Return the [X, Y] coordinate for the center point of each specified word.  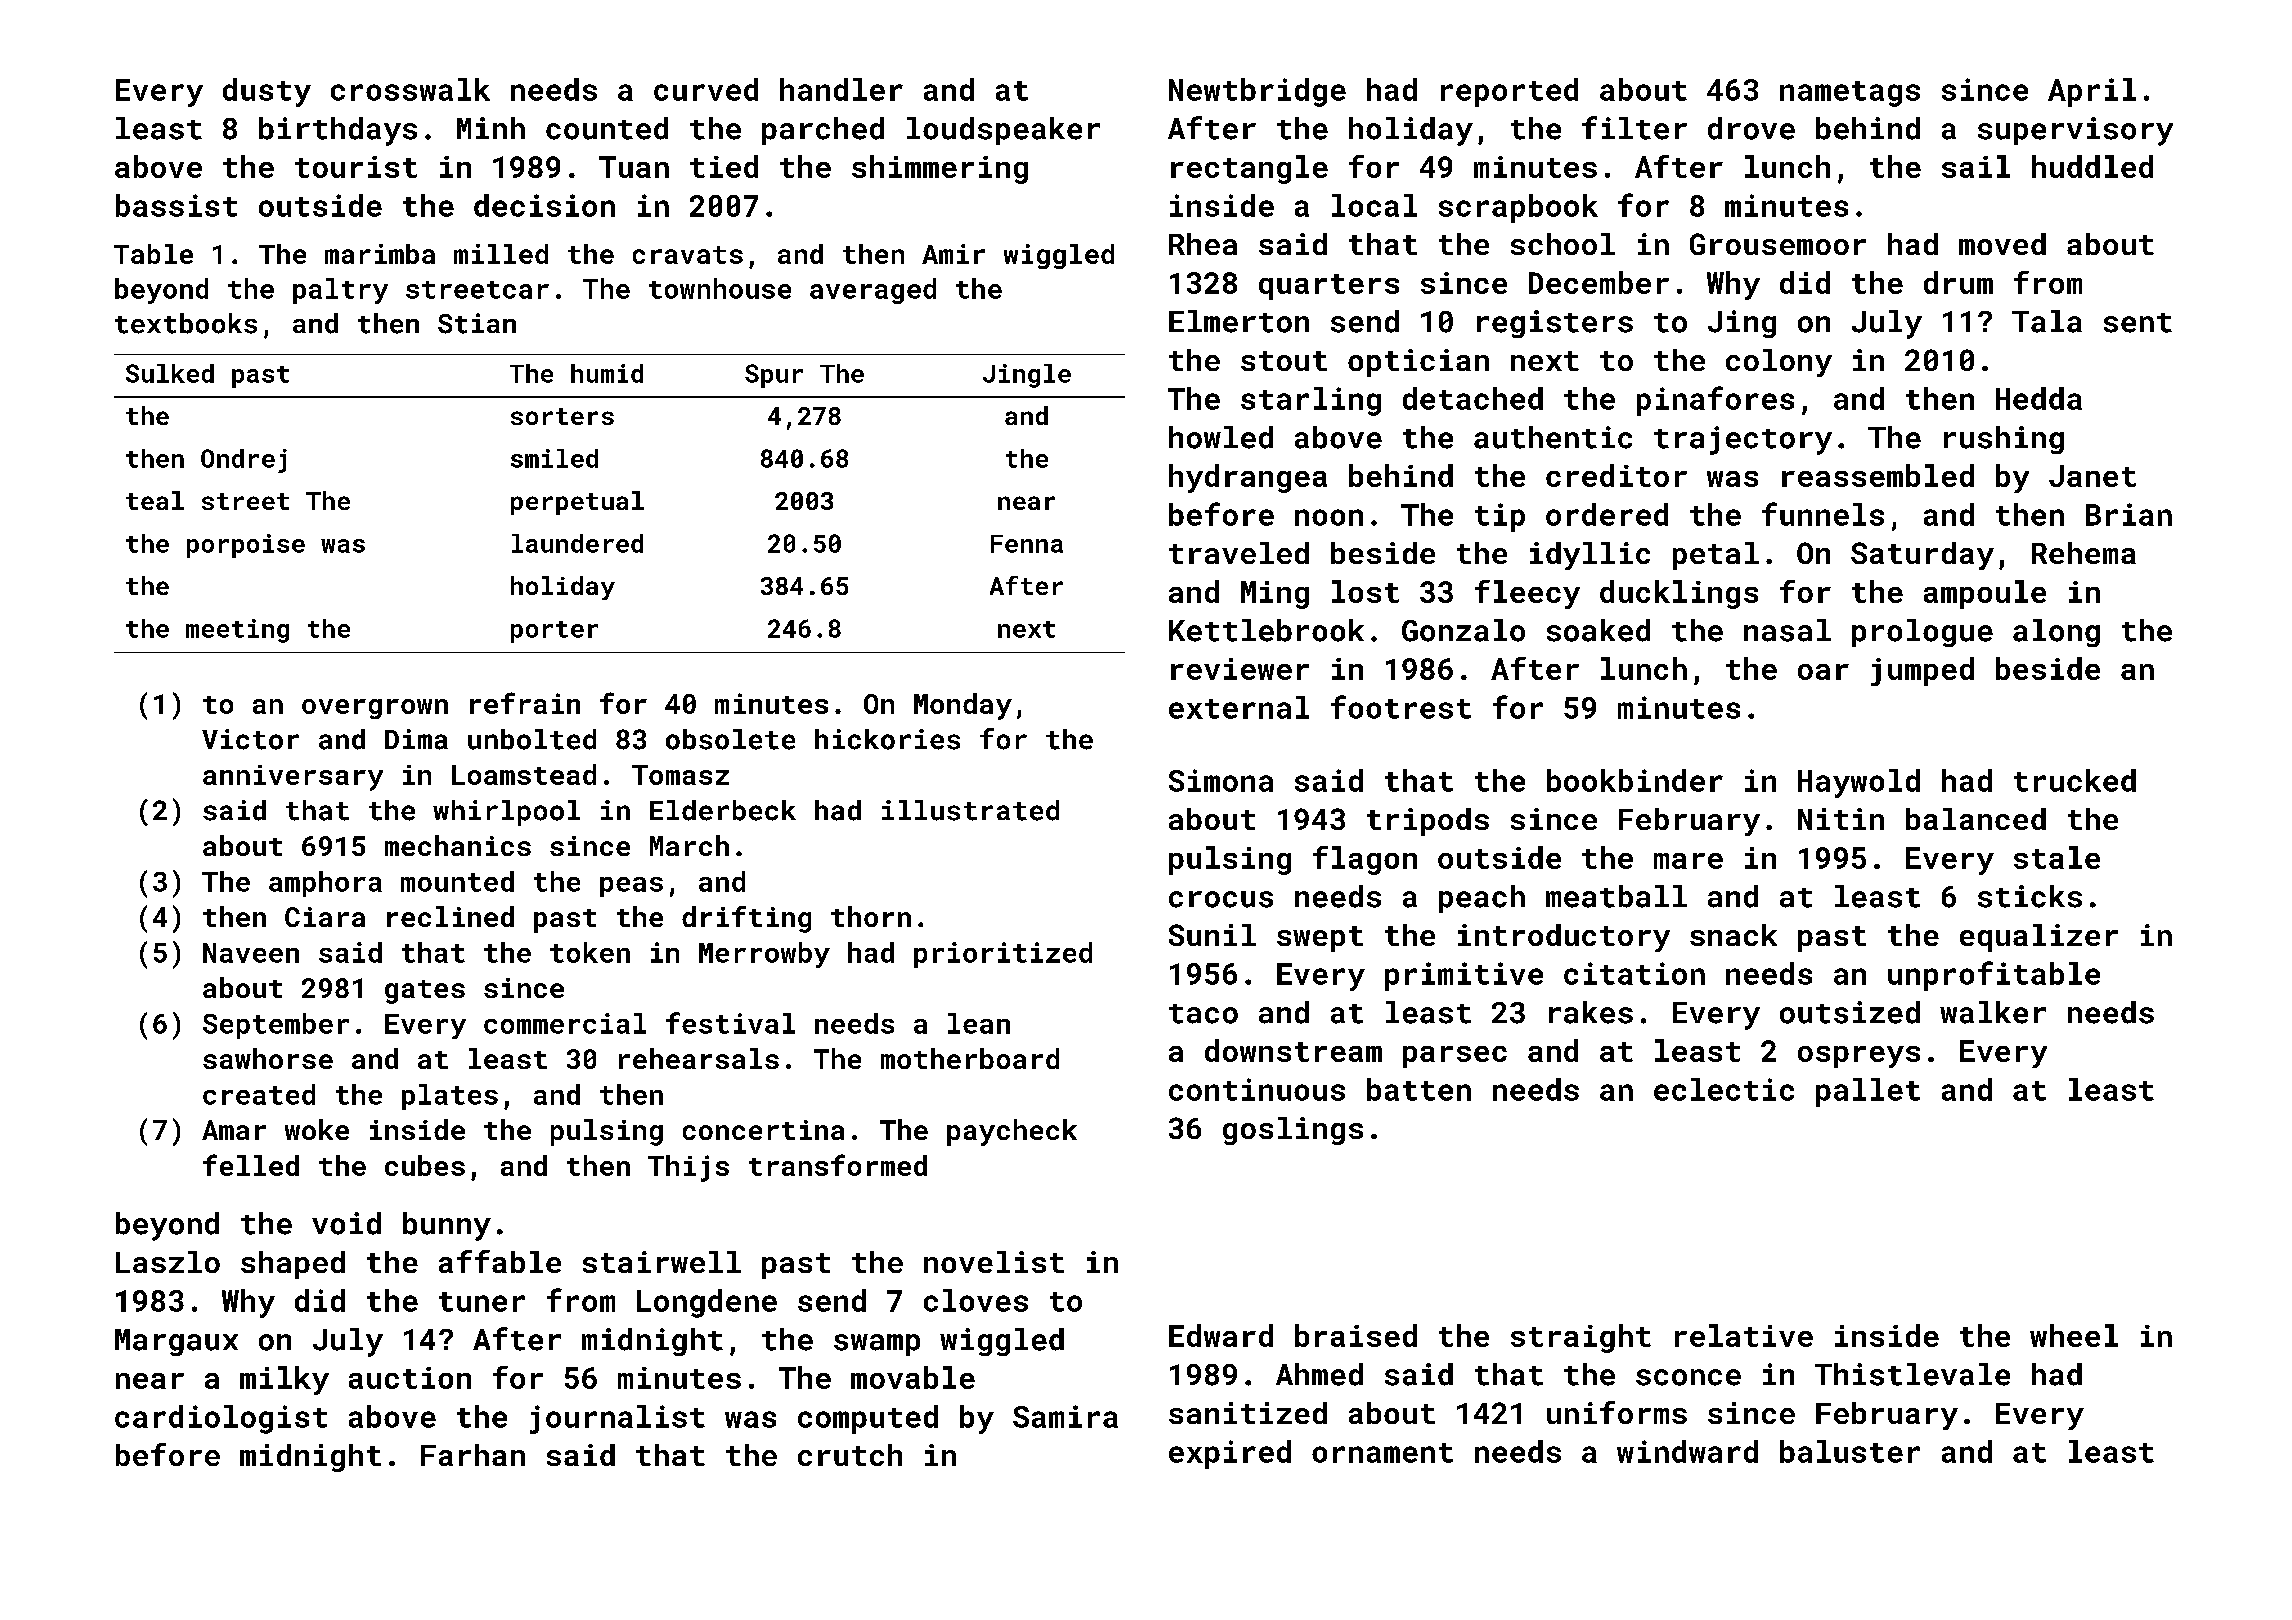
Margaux [176, 1342]
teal [155, 500]
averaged [873, 291]
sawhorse [268, 1058]
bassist [176, 205]
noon [1329, 517]
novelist [994, 1262]
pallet [1868, 1092]
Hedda [2039, 398]
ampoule [1985, 594]
